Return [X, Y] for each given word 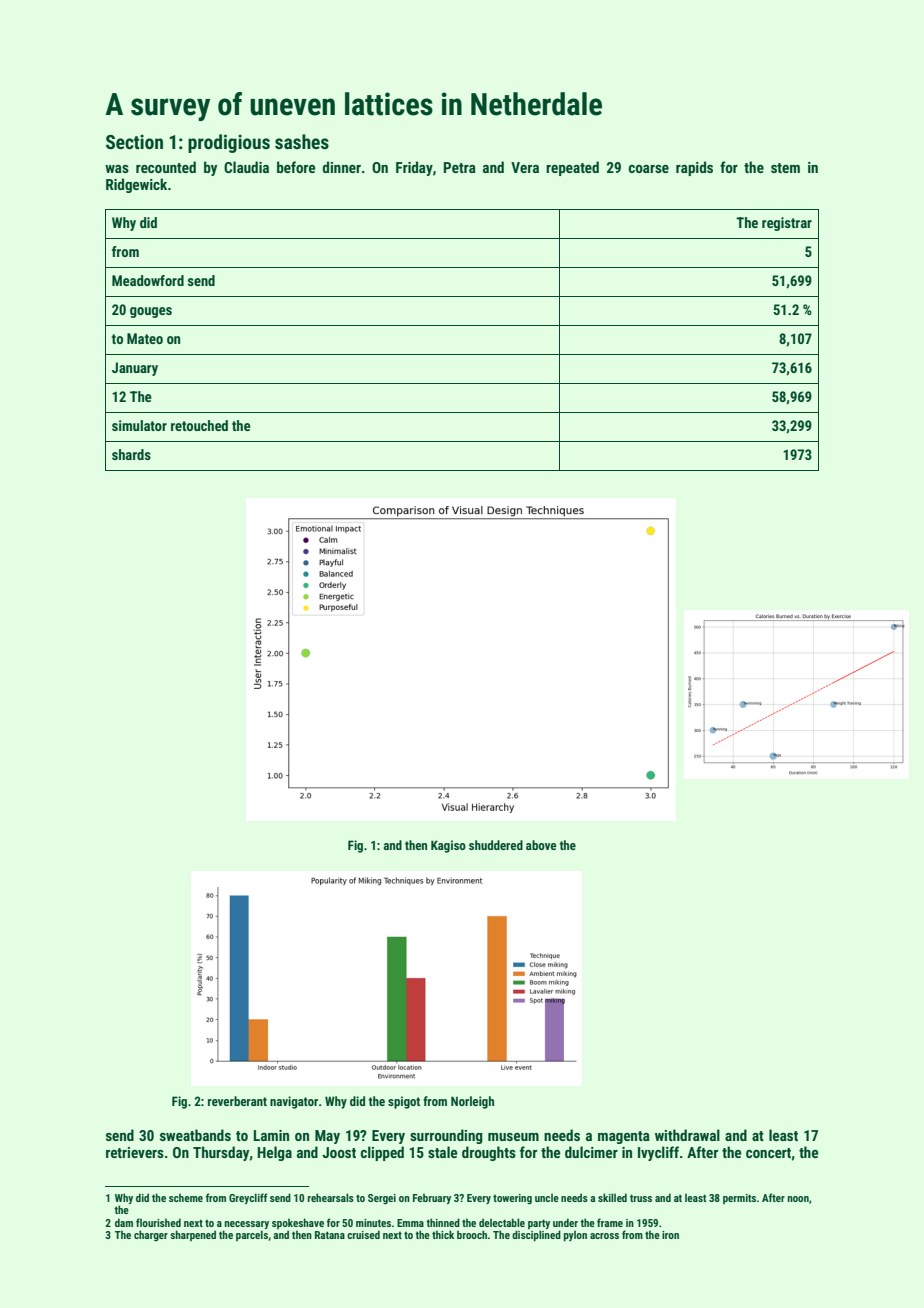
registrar [787, 224]
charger [151, 1235]
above [541, 845]
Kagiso [448, 846]
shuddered [496, 845]
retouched [199, 425]
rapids [694, 168]
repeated [572, 168]
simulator [139, 425]
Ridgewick [136, 185]
